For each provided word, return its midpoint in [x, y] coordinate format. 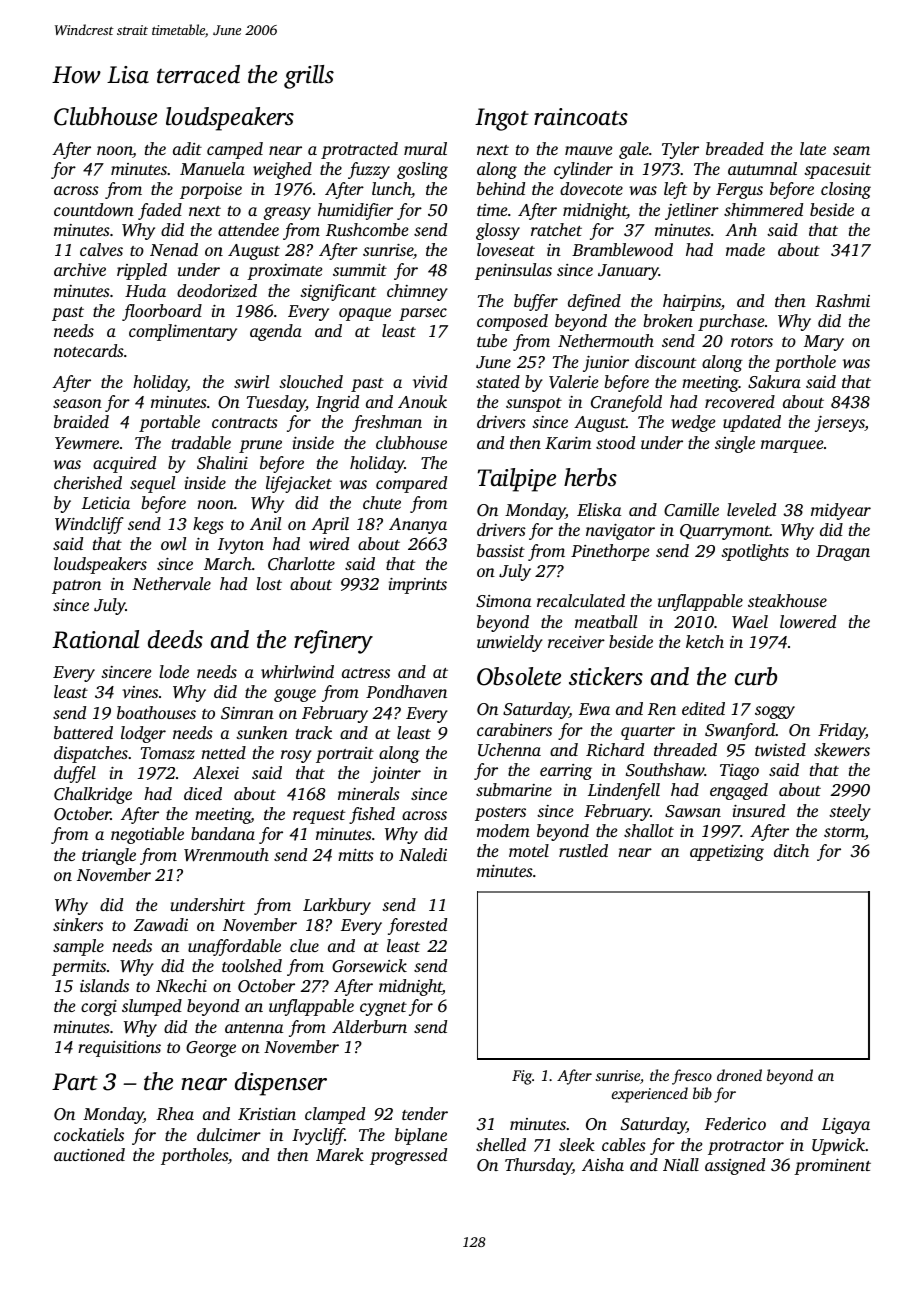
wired [329, 543]
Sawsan [693, 811]
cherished [88, 482]
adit [187, 148]
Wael [750, 622]
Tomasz [168, 753]
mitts [356, 855]
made [745, 249]
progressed [408, 1156]
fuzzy [369, 170]
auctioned [89, 1154]
